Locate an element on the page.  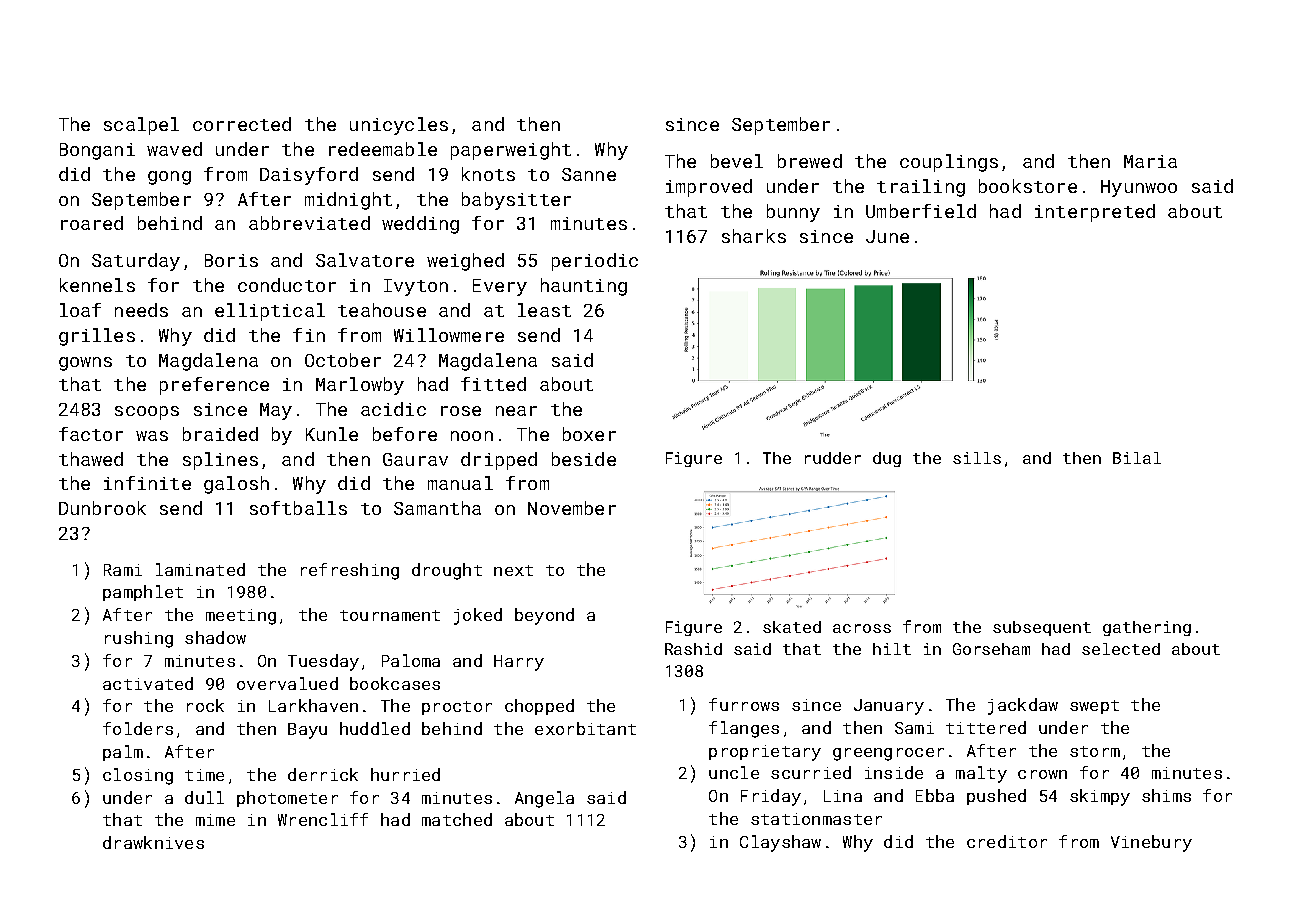
thawed is located at coordinates (91, 459).
